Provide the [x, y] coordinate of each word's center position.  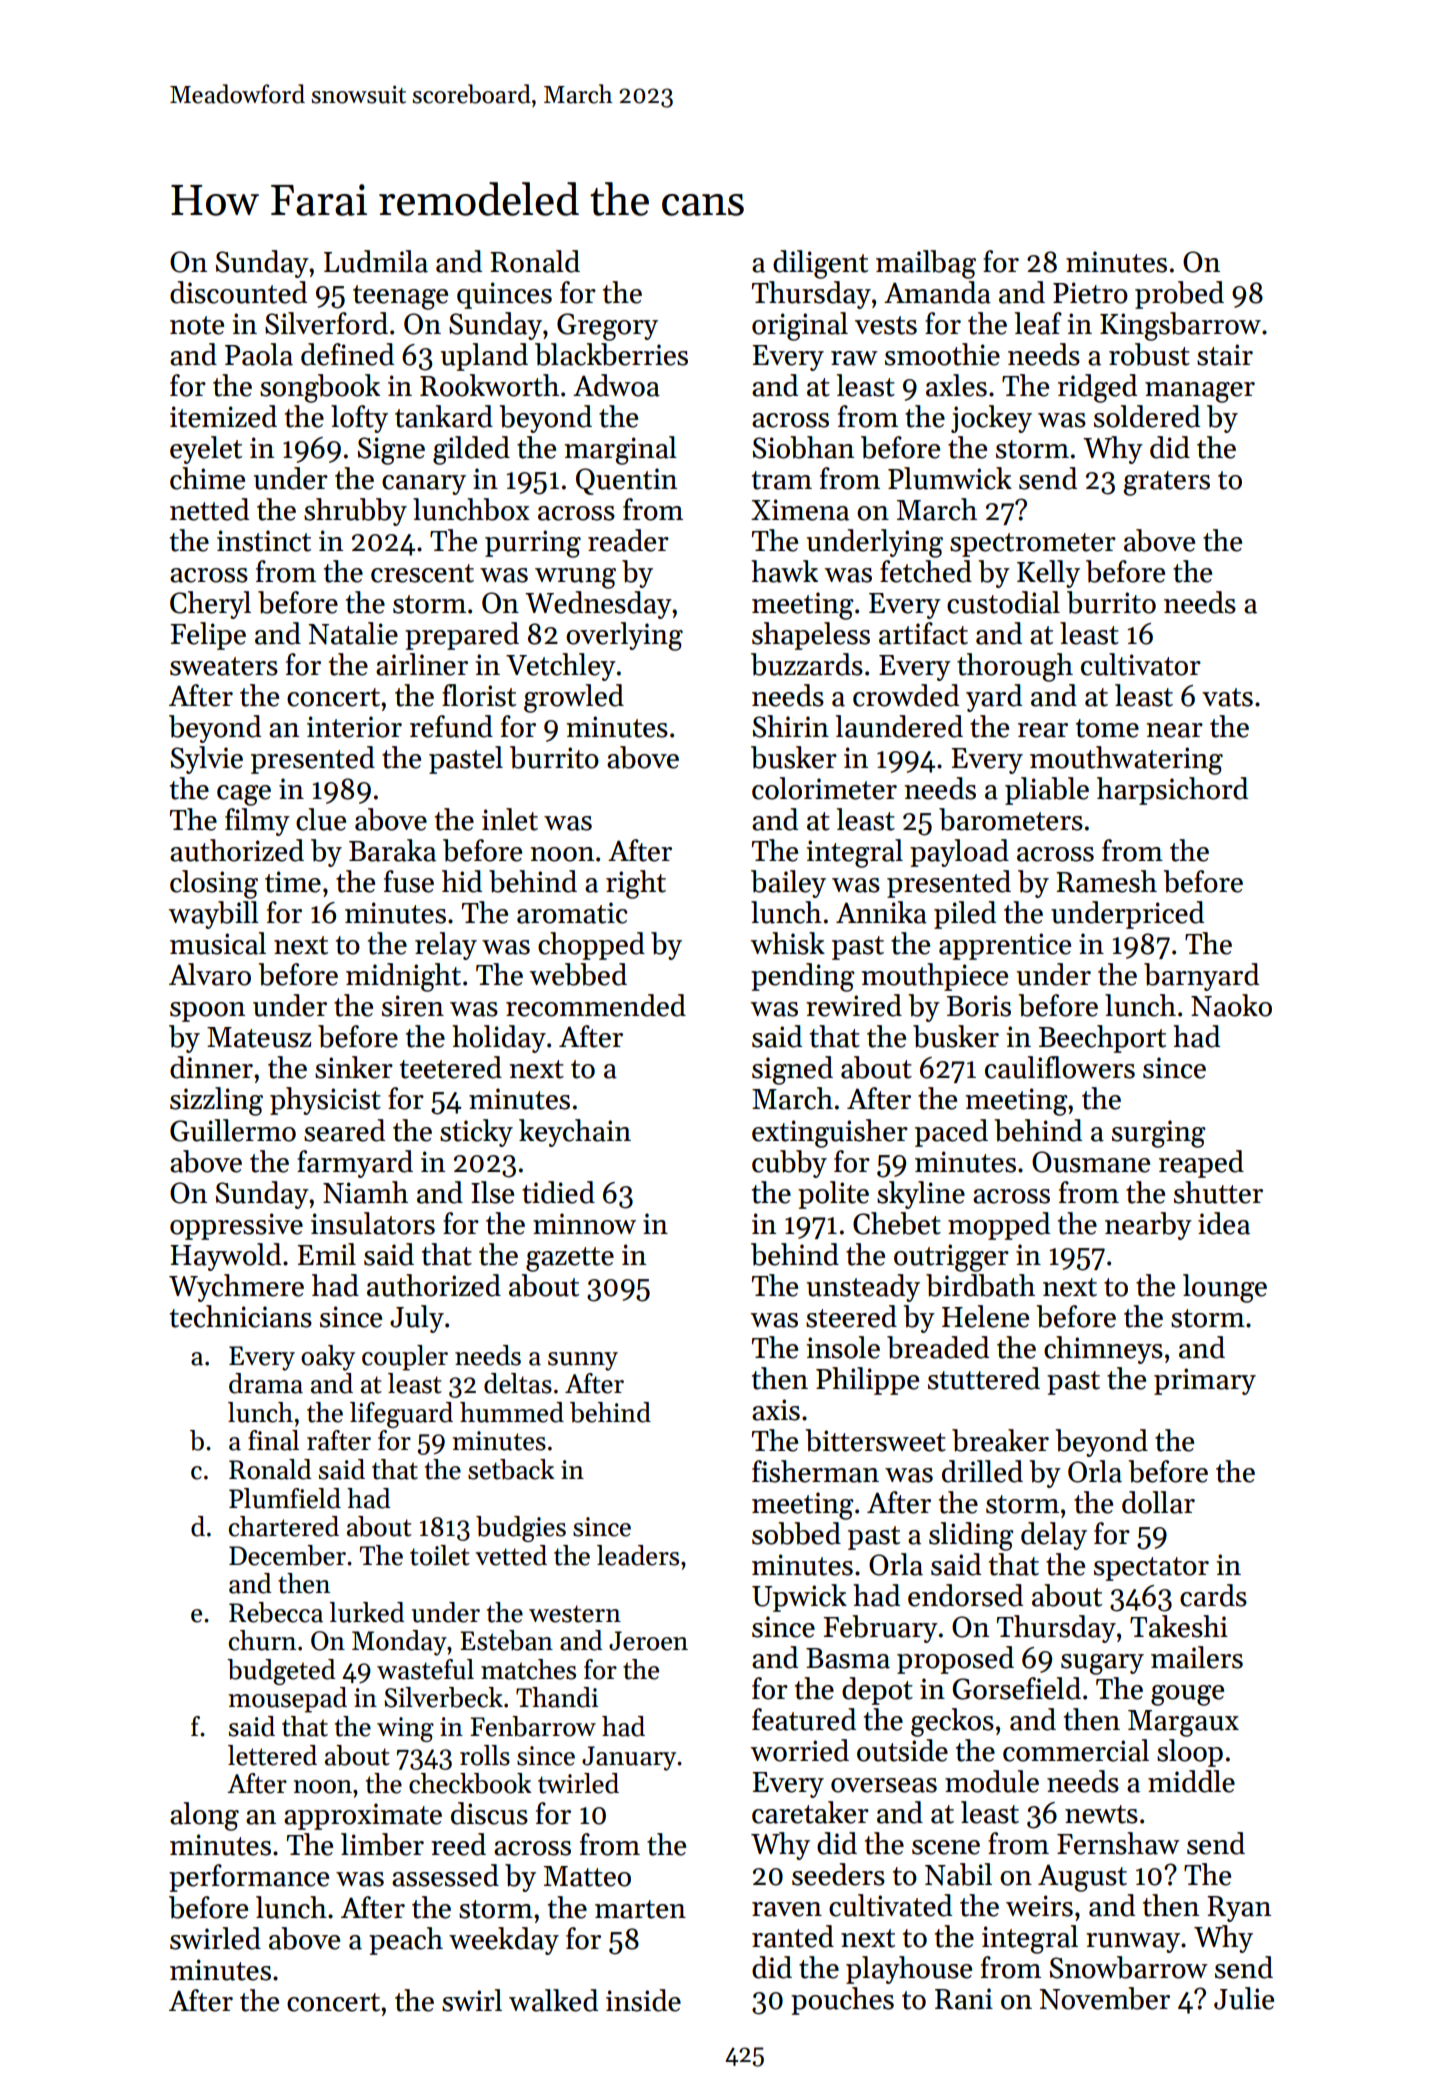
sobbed [796, 1533]
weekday [504, 1941]
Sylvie [207, 760]
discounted [238, 292]
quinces [504, 295]
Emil [326, 1254]
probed [1179, 295]
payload [959, 853]
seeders [838, 1874]
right [636, 884]
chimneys [1103, 1350]
